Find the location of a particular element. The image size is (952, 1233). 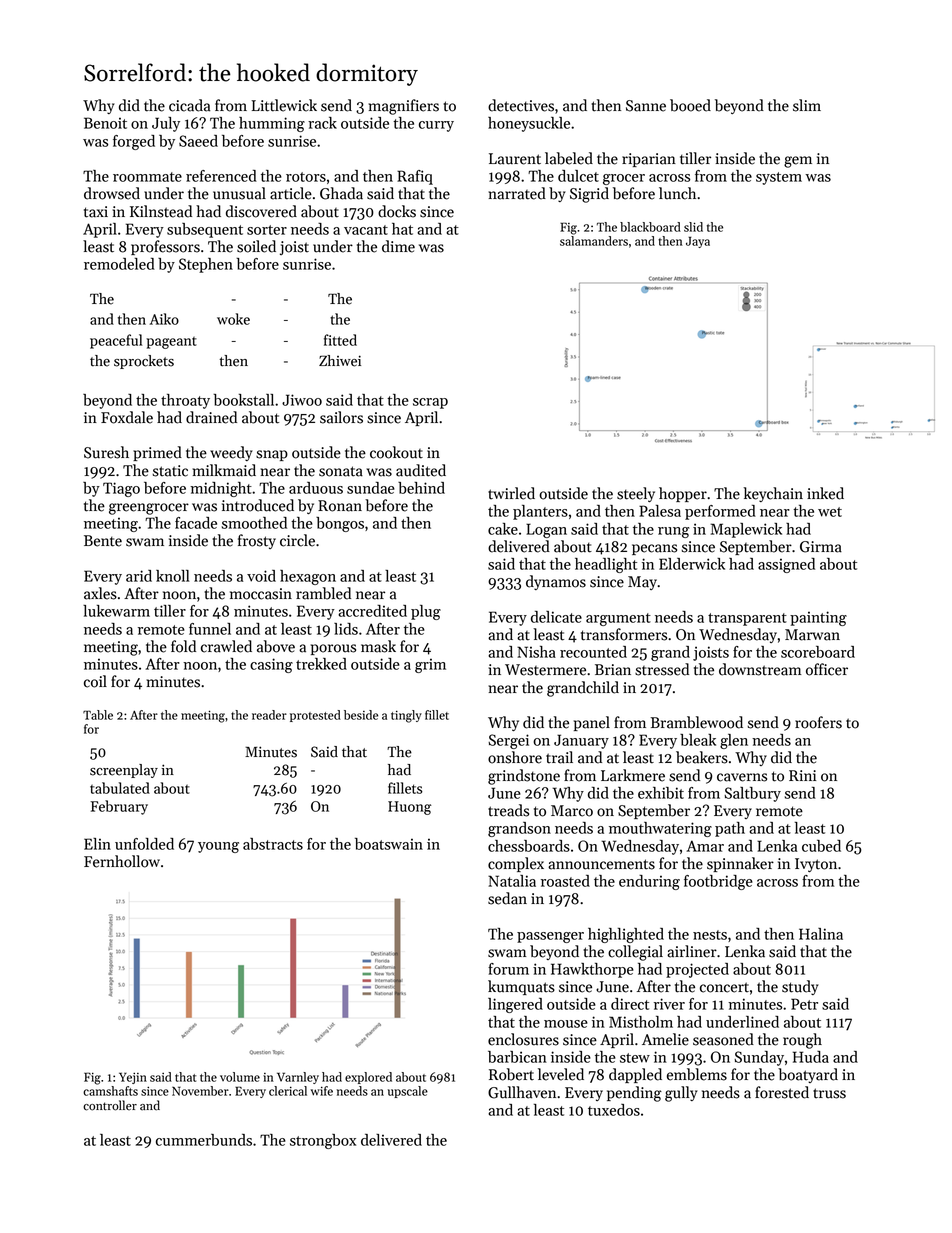

Maplewick is located at coordinates (746, 530).
